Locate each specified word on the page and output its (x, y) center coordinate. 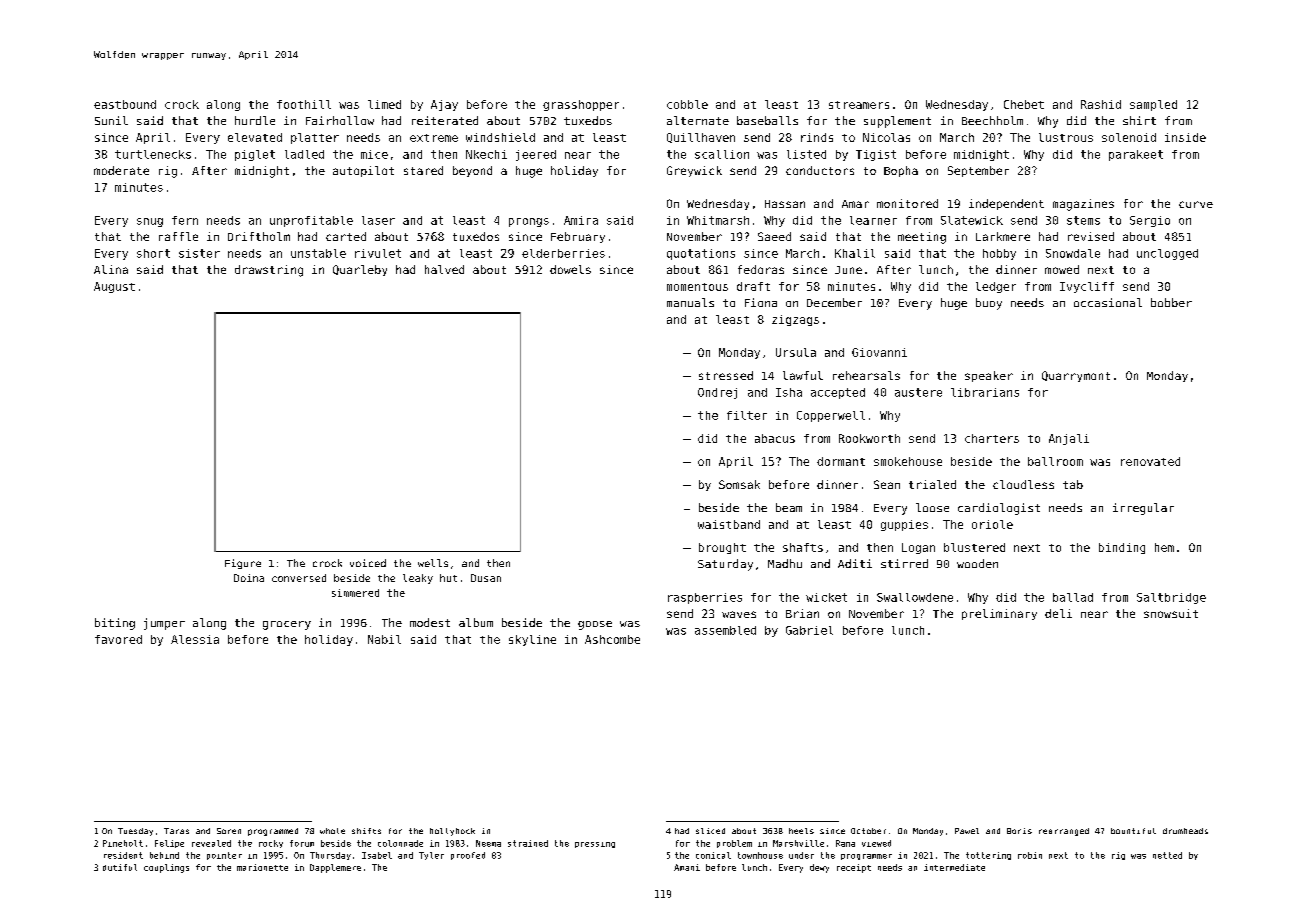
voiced (368, 563)
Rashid (1101, 104)
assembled (725, 630)
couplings (166, 868)
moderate (121, 170)
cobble (687, 104)
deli (1058, 613)
